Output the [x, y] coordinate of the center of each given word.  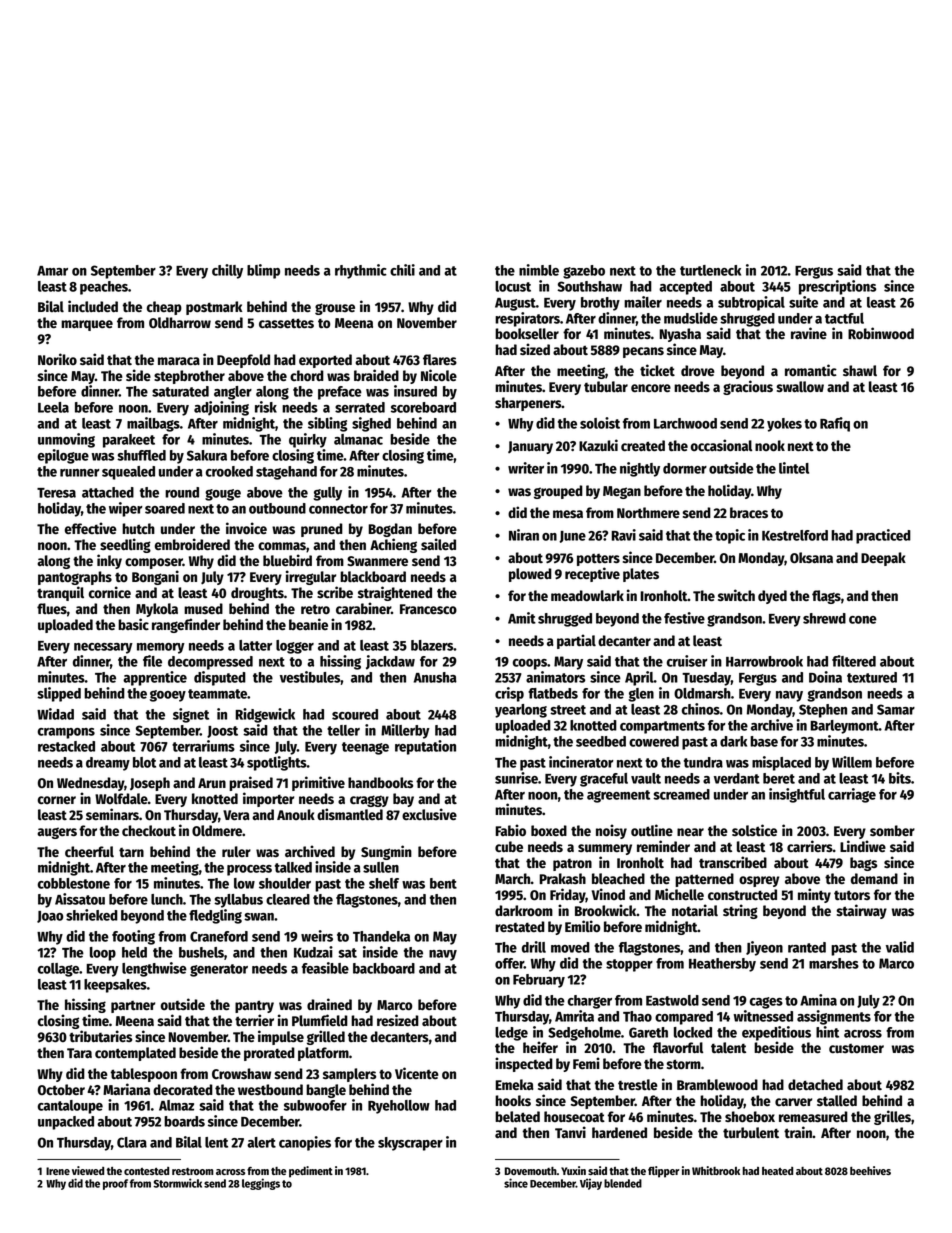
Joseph [150, 784]
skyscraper [410, 1144]
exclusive [429, 814]
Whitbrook [716, 1170]
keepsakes [115, 986]
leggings [261, 1184]
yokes [784, 425]
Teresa [56, 493]
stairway [861, 911]
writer [526, 468]
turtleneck [710, 270]
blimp [263, 271]
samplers [349, 1075]
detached [815, 1084]
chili [402, 270]
